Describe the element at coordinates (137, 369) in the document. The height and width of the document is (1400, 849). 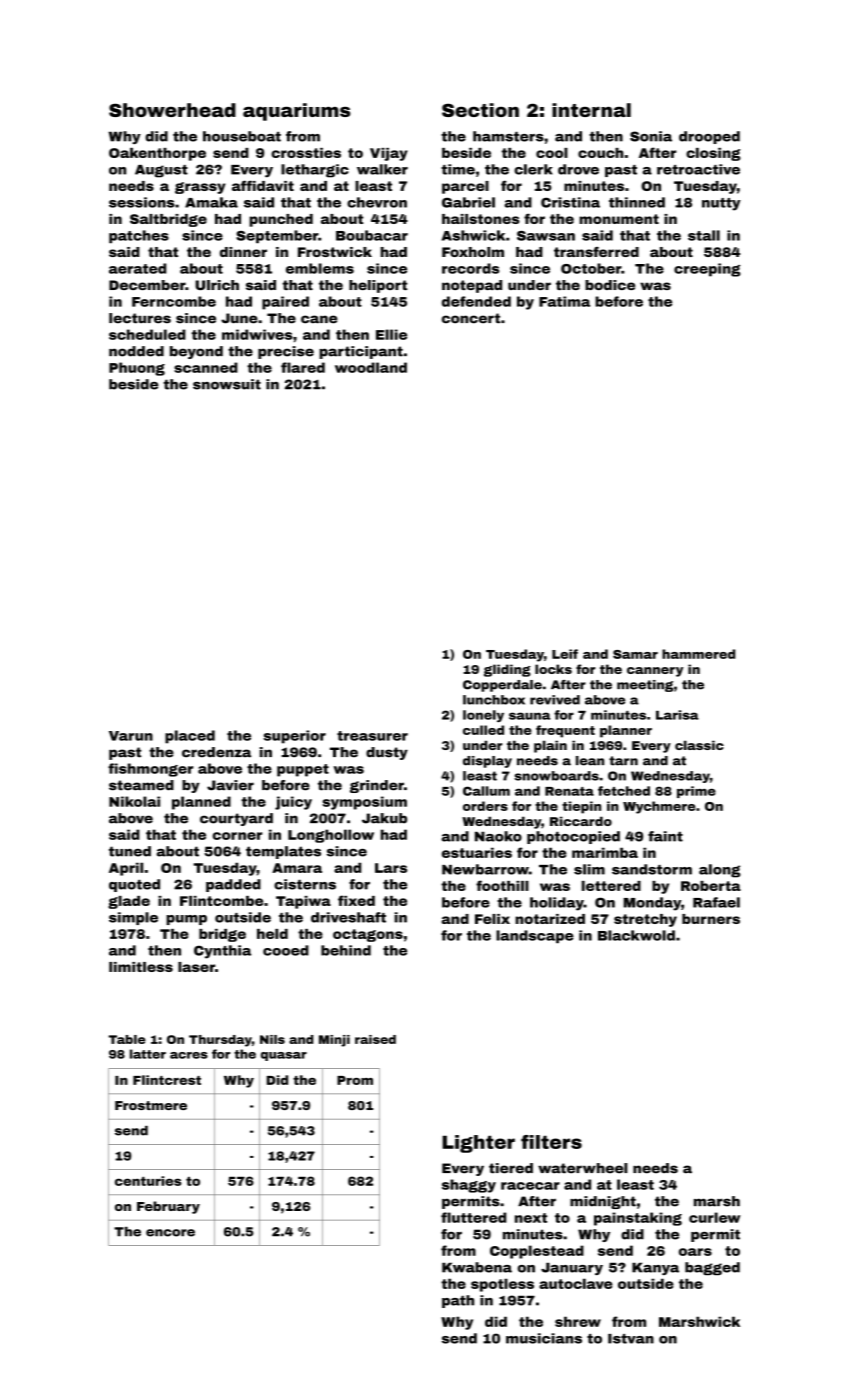
I see `Phuong` at that location.
